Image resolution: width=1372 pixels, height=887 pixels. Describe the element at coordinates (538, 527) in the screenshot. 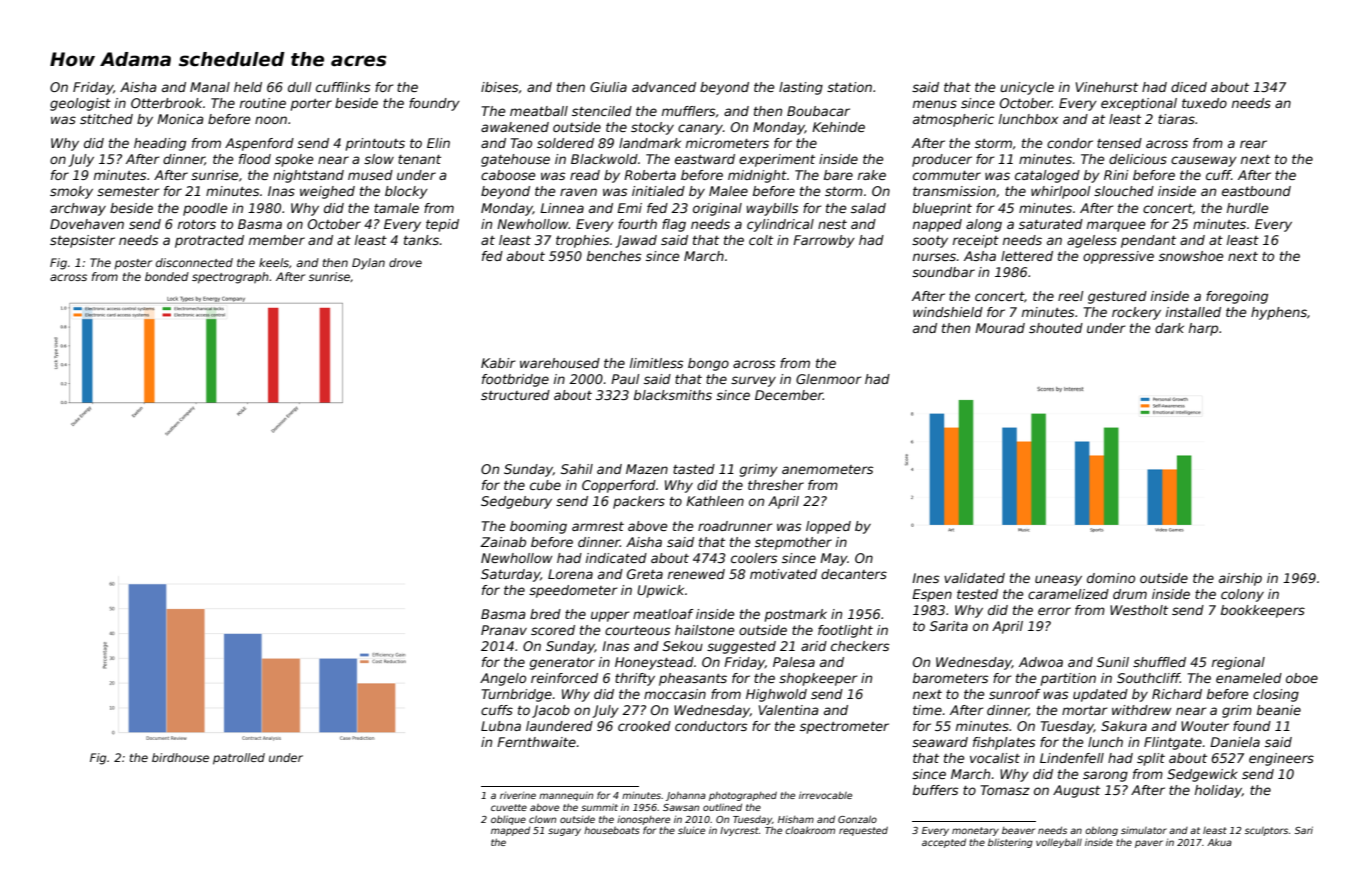

I see `booming` at that location.
